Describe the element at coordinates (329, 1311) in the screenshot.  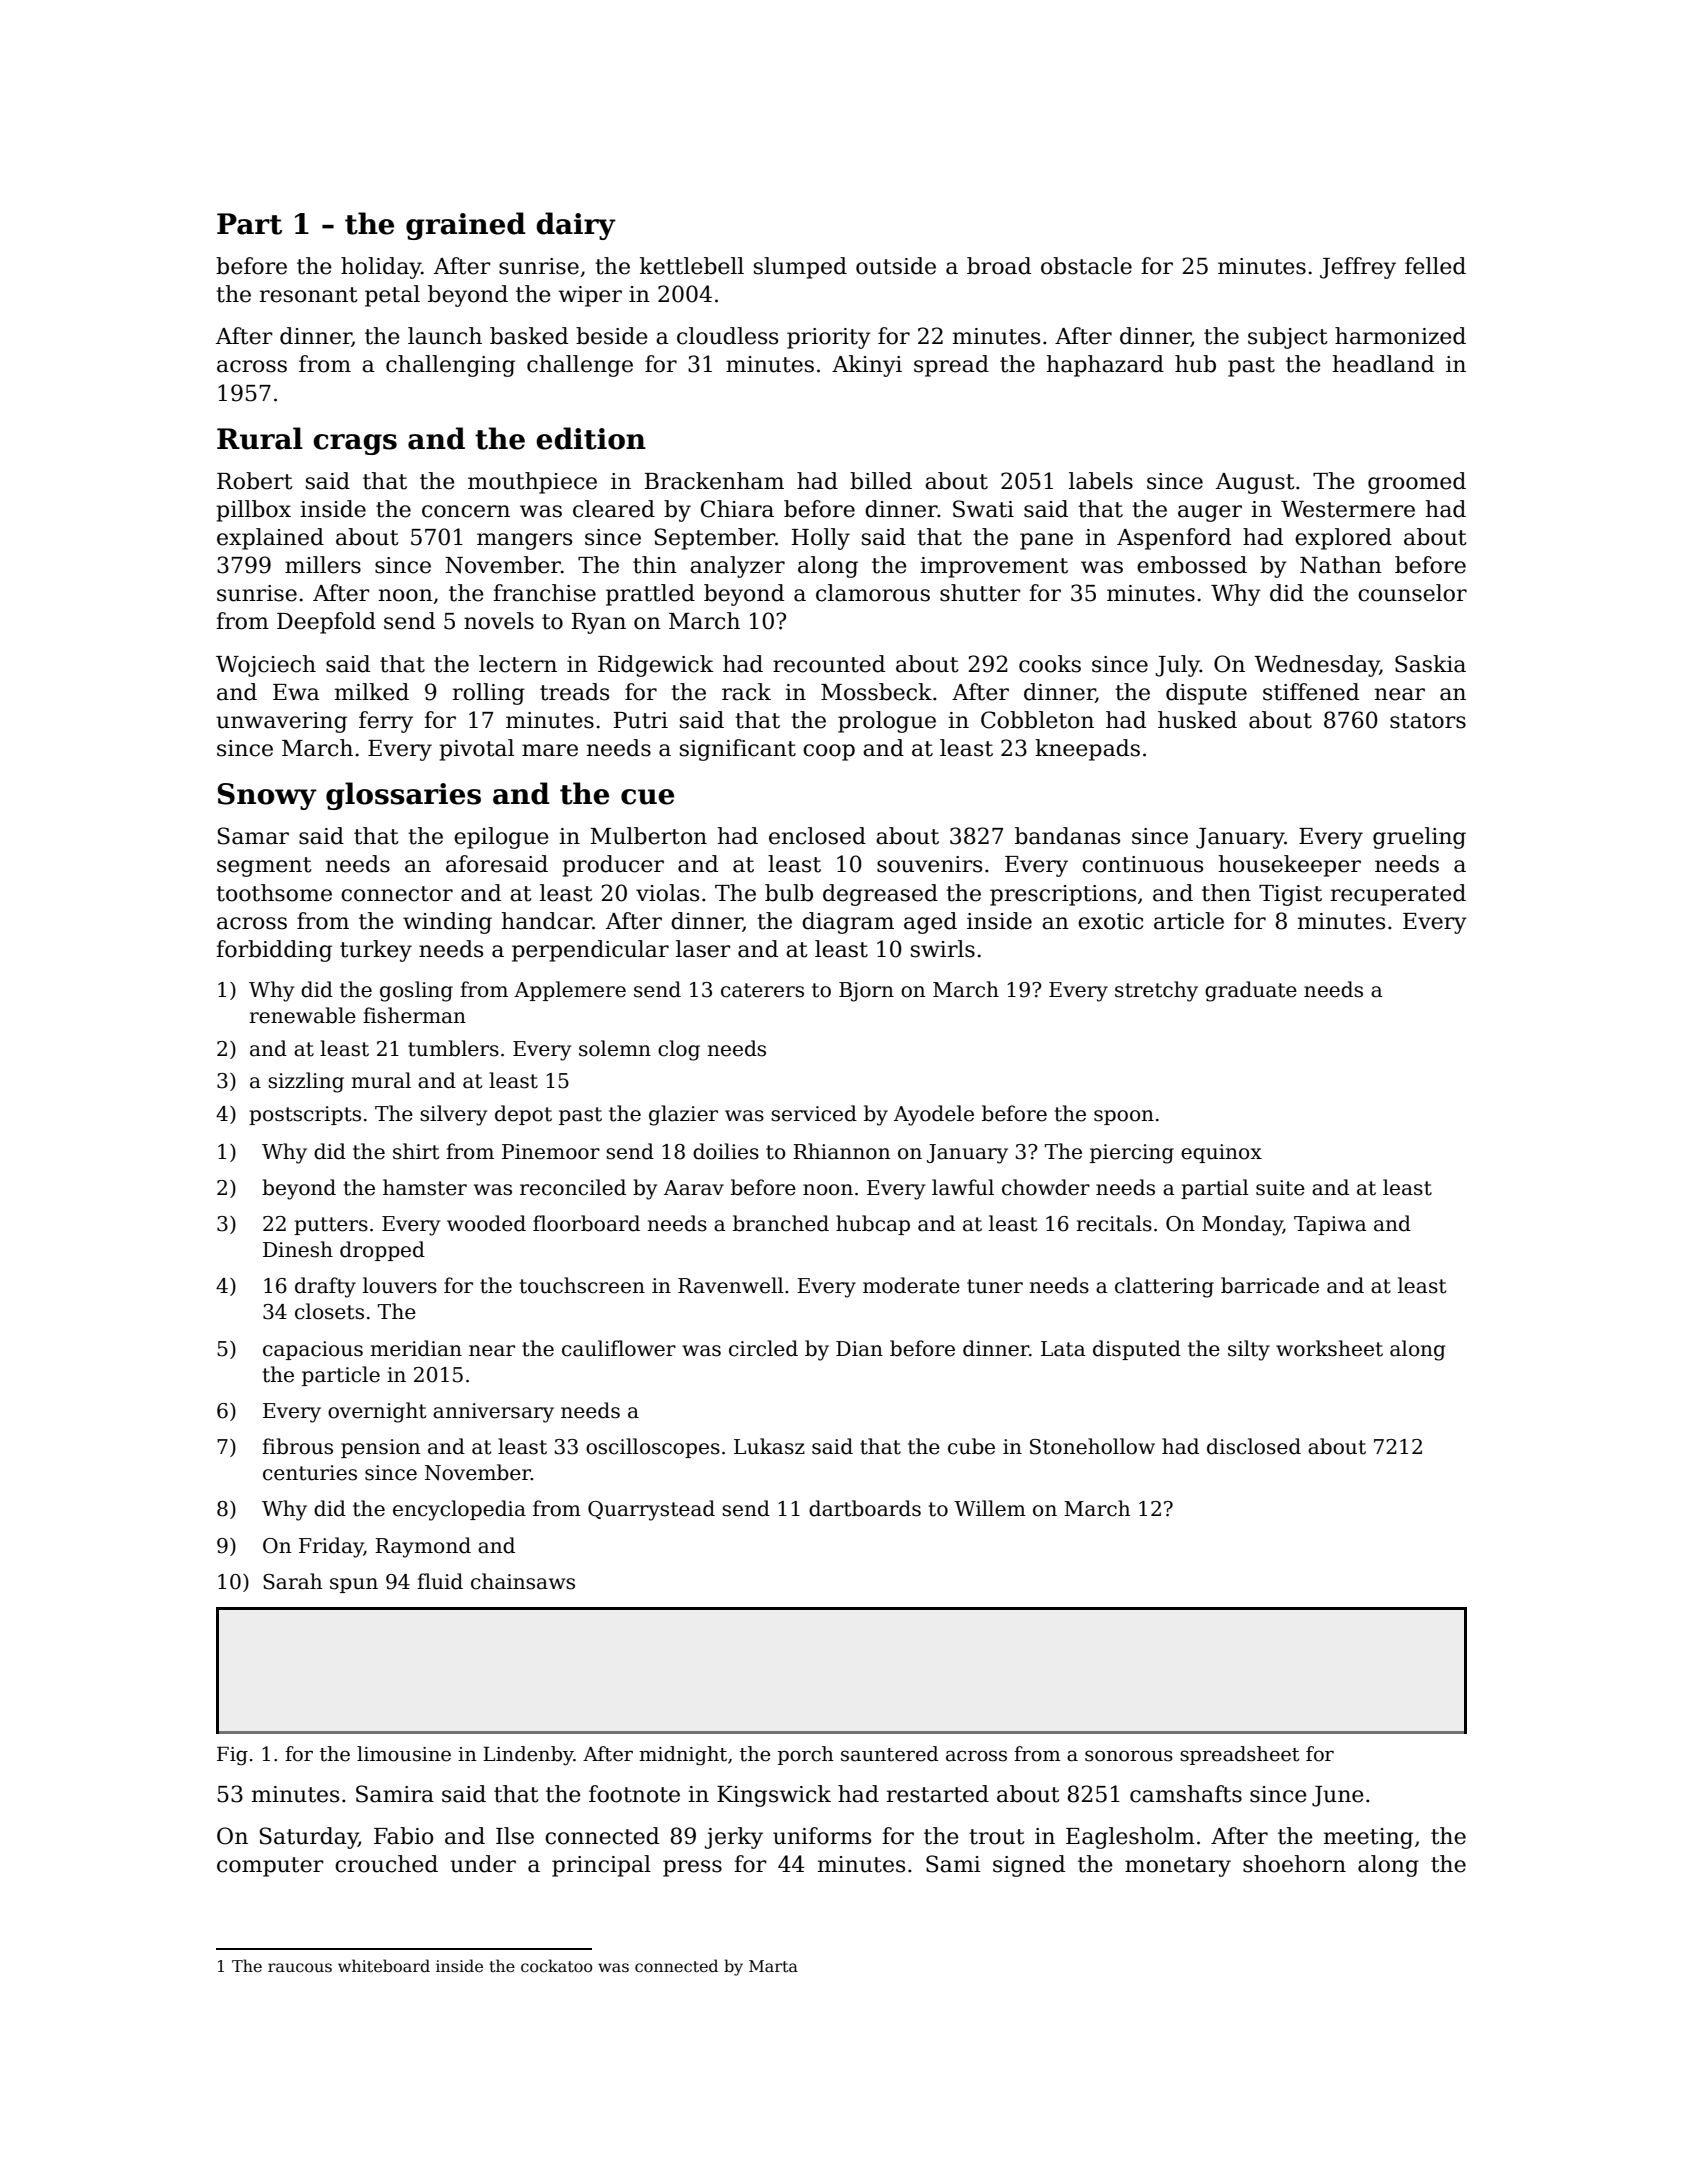
I see `closets` at that location.
